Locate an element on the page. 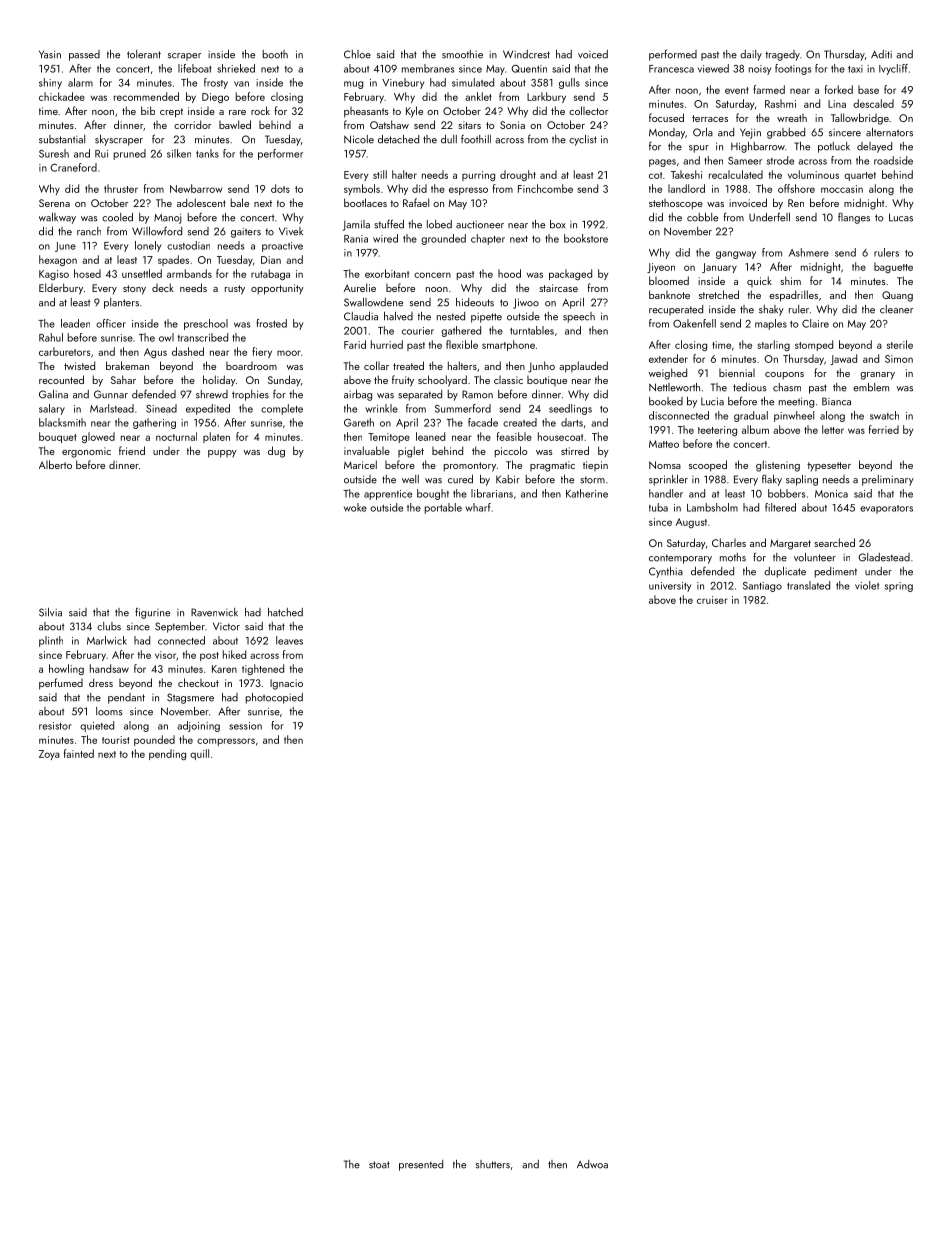 The width and height of the document is (952, 1233). tolerant is located at coordinates (144, 54).
